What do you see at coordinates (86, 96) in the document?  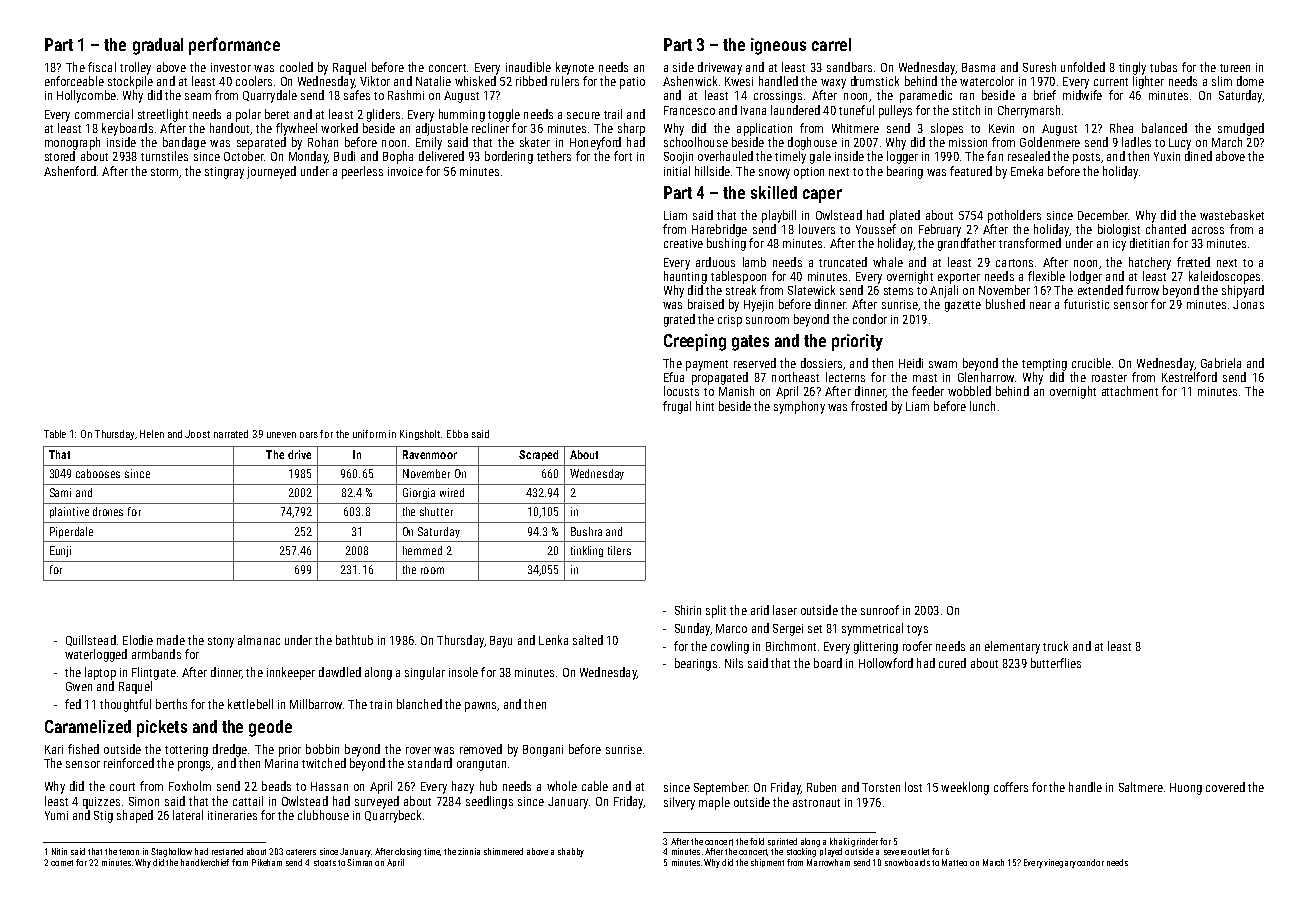 I see `Hollycombe` at bounding box center [86, 96].
